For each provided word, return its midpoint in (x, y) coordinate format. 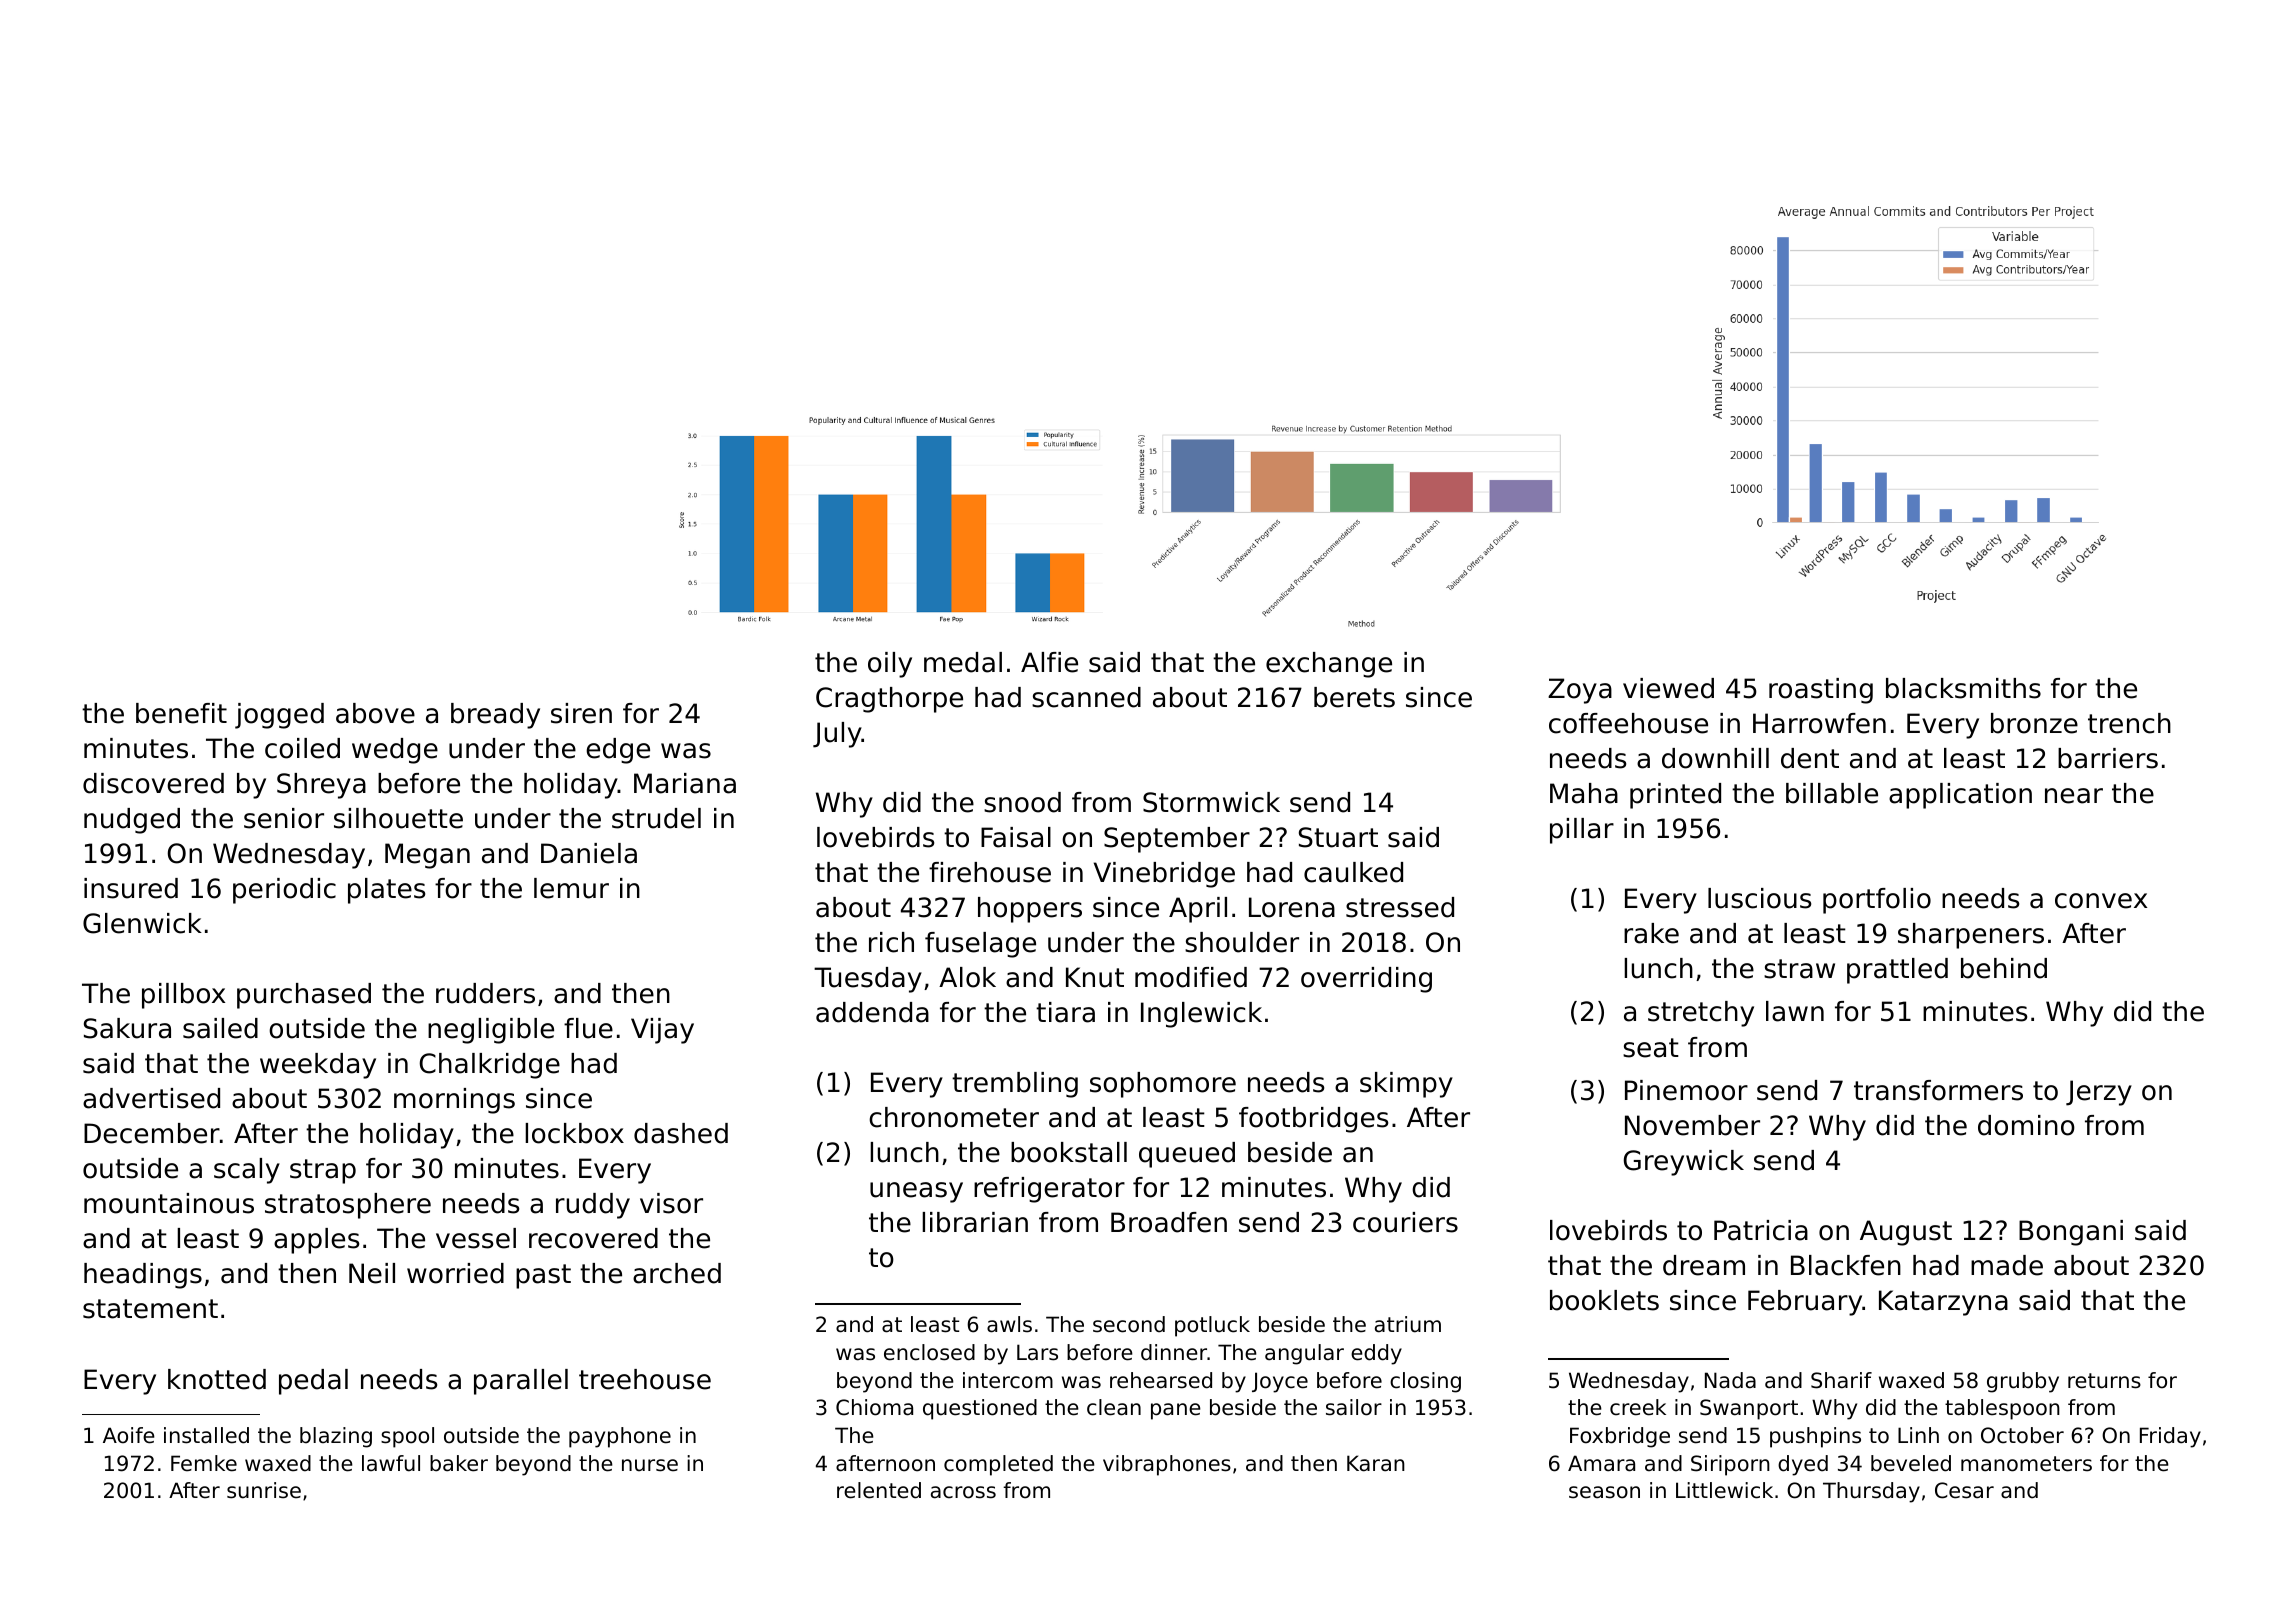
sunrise (264, 1490)
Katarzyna (1943, 1303)
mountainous (169, 1203)
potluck (1212, 1326)
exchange (1329, 665)
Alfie (1049, 662)
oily (890, 665)
